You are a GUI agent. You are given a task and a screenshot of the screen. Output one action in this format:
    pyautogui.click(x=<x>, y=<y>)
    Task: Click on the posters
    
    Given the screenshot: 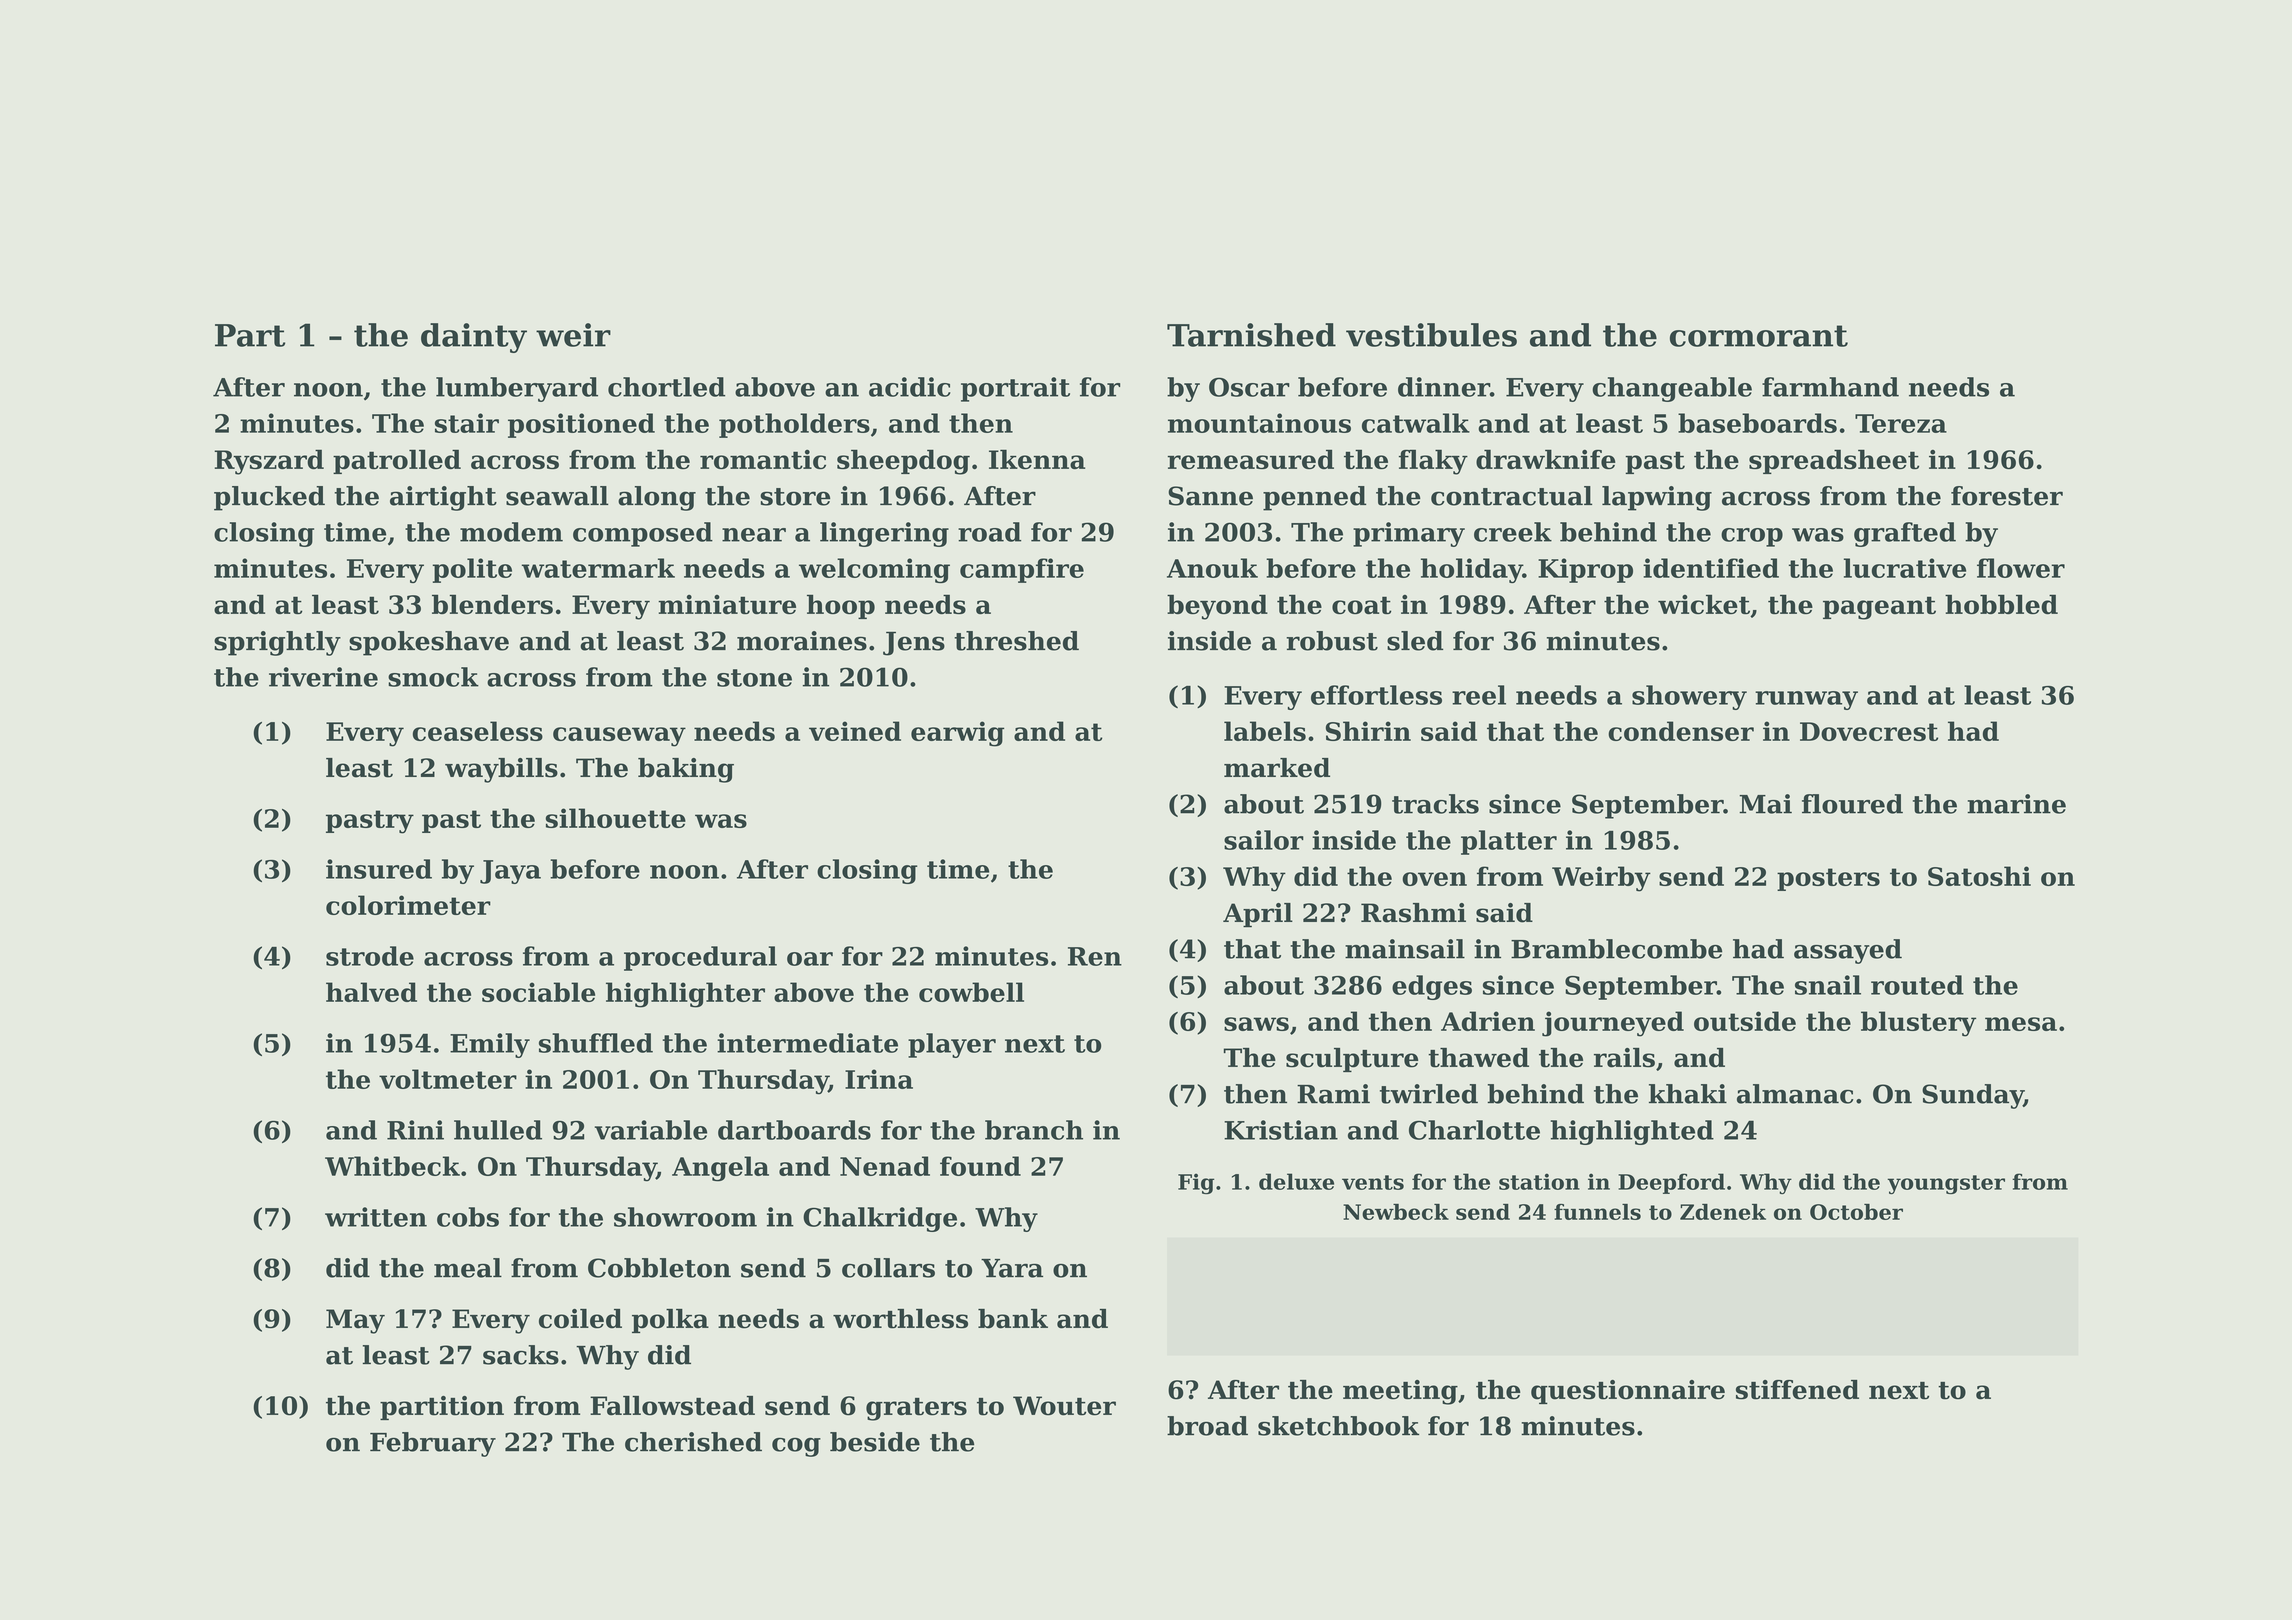 What is the action you would take?
    pyautogui.click(x=1828, y=879)
